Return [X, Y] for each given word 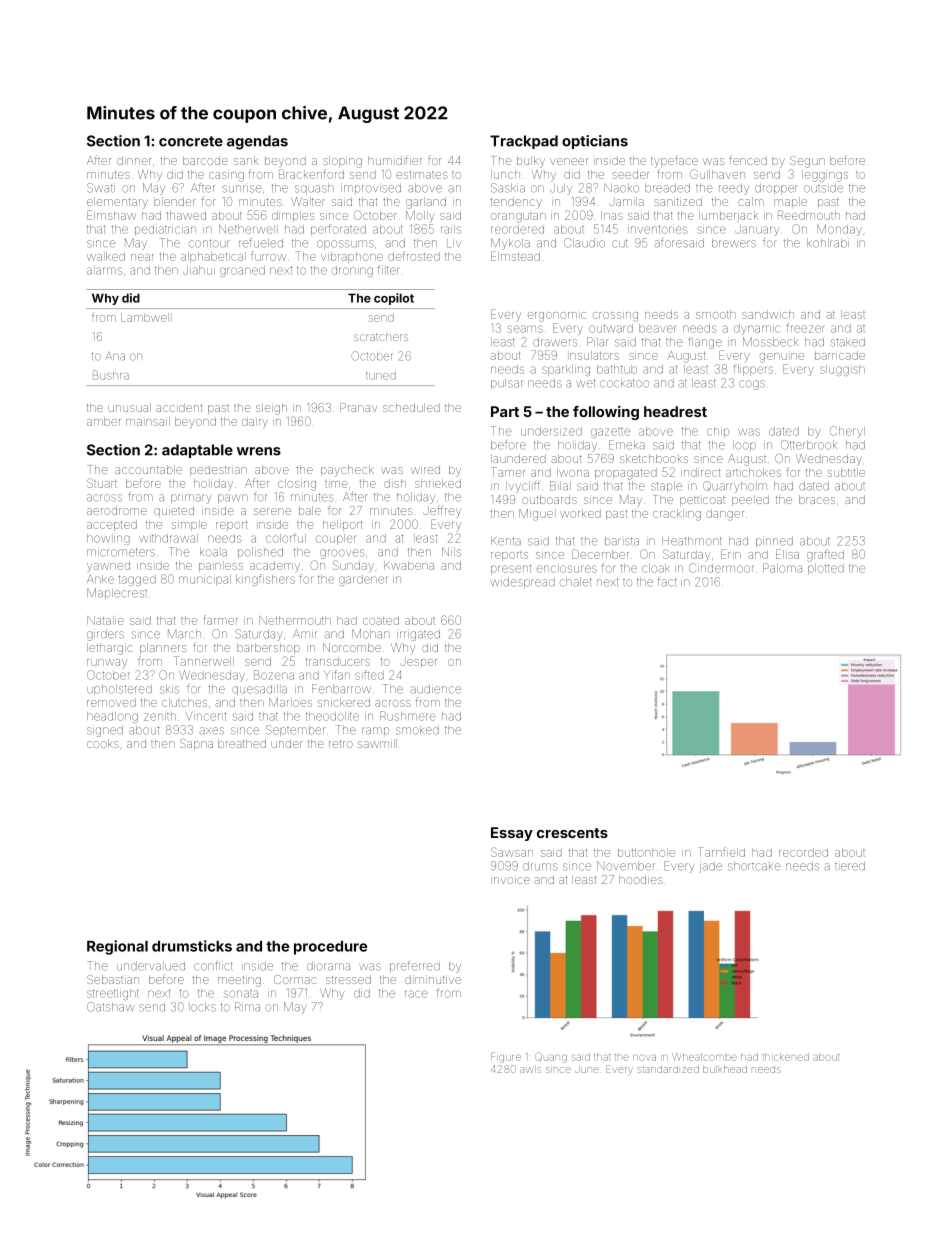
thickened [785, 1057]
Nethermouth [295, 620]
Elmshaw [111, 215]
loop [744, 446]
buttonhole [646, 852]
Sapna [196, 744]
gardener [363, 580]
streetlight [113, 994]
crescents [572, 833]
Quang [551, 1057]
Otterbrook [809, 445]
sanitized [678, 201]
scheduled [411, 407]
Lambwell [145, 317]
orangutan [518, 218]
